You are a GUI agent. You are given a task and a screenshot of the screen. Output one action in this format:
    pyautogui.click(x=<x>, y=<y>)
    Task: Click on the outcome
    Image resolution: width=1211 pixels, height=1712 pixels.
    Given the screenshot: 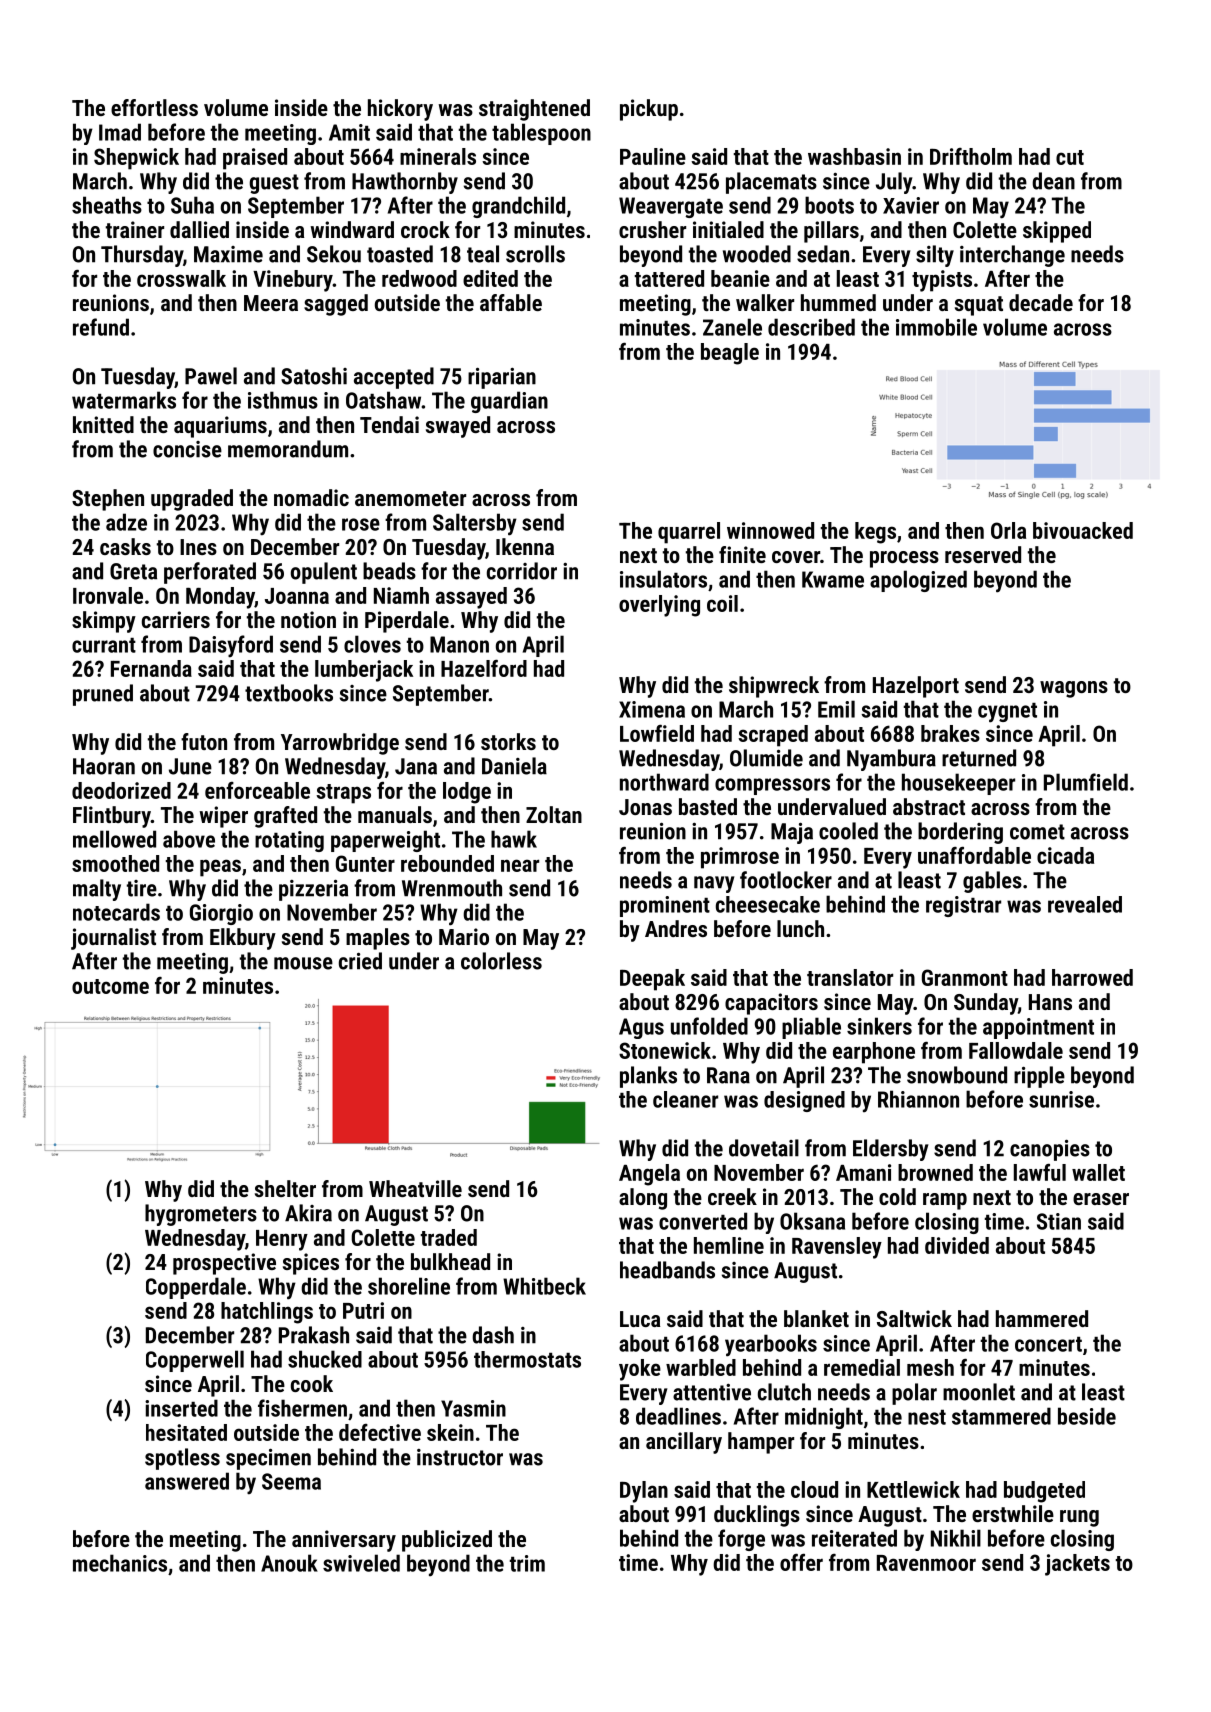 What is the action you would take?
    pyautogui.click(x=110, y=986)
